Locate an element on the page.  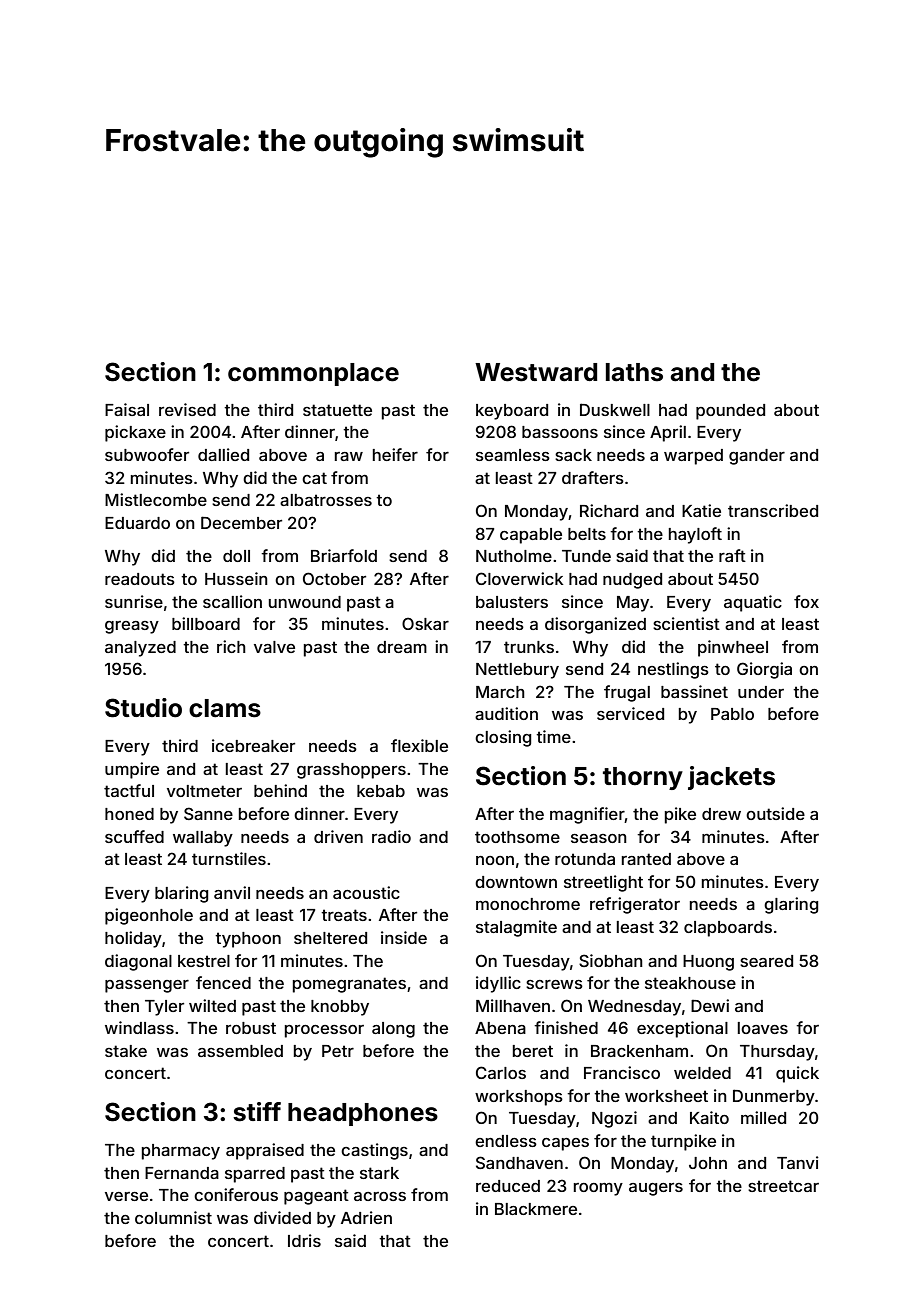
toothsome is located at coordinates (517, 837).
